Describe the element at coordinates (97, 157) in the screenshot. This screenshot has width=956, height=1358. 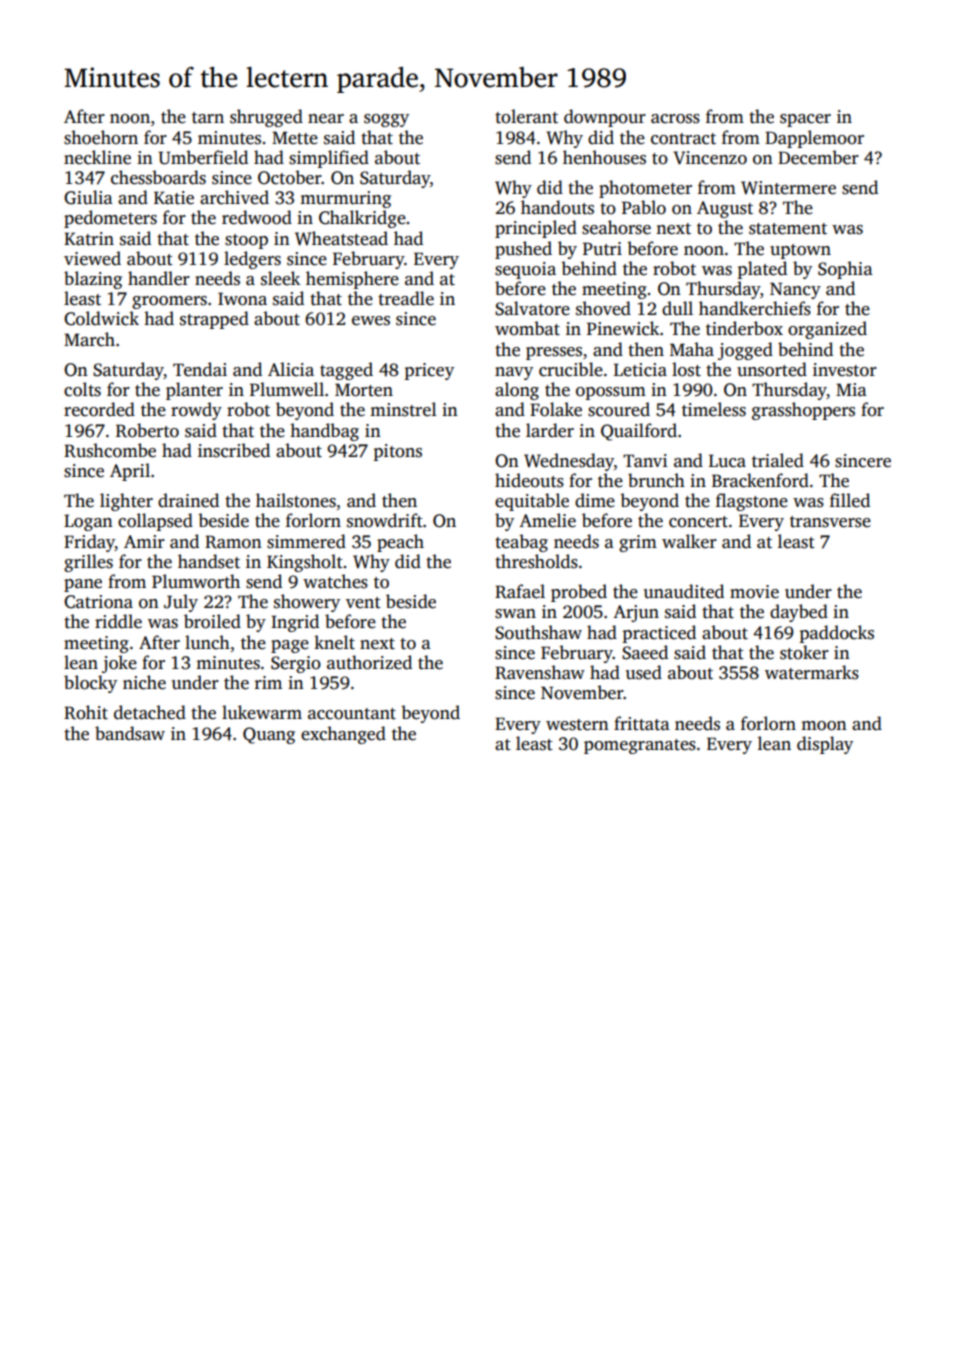
I see `neckline` at that location.
